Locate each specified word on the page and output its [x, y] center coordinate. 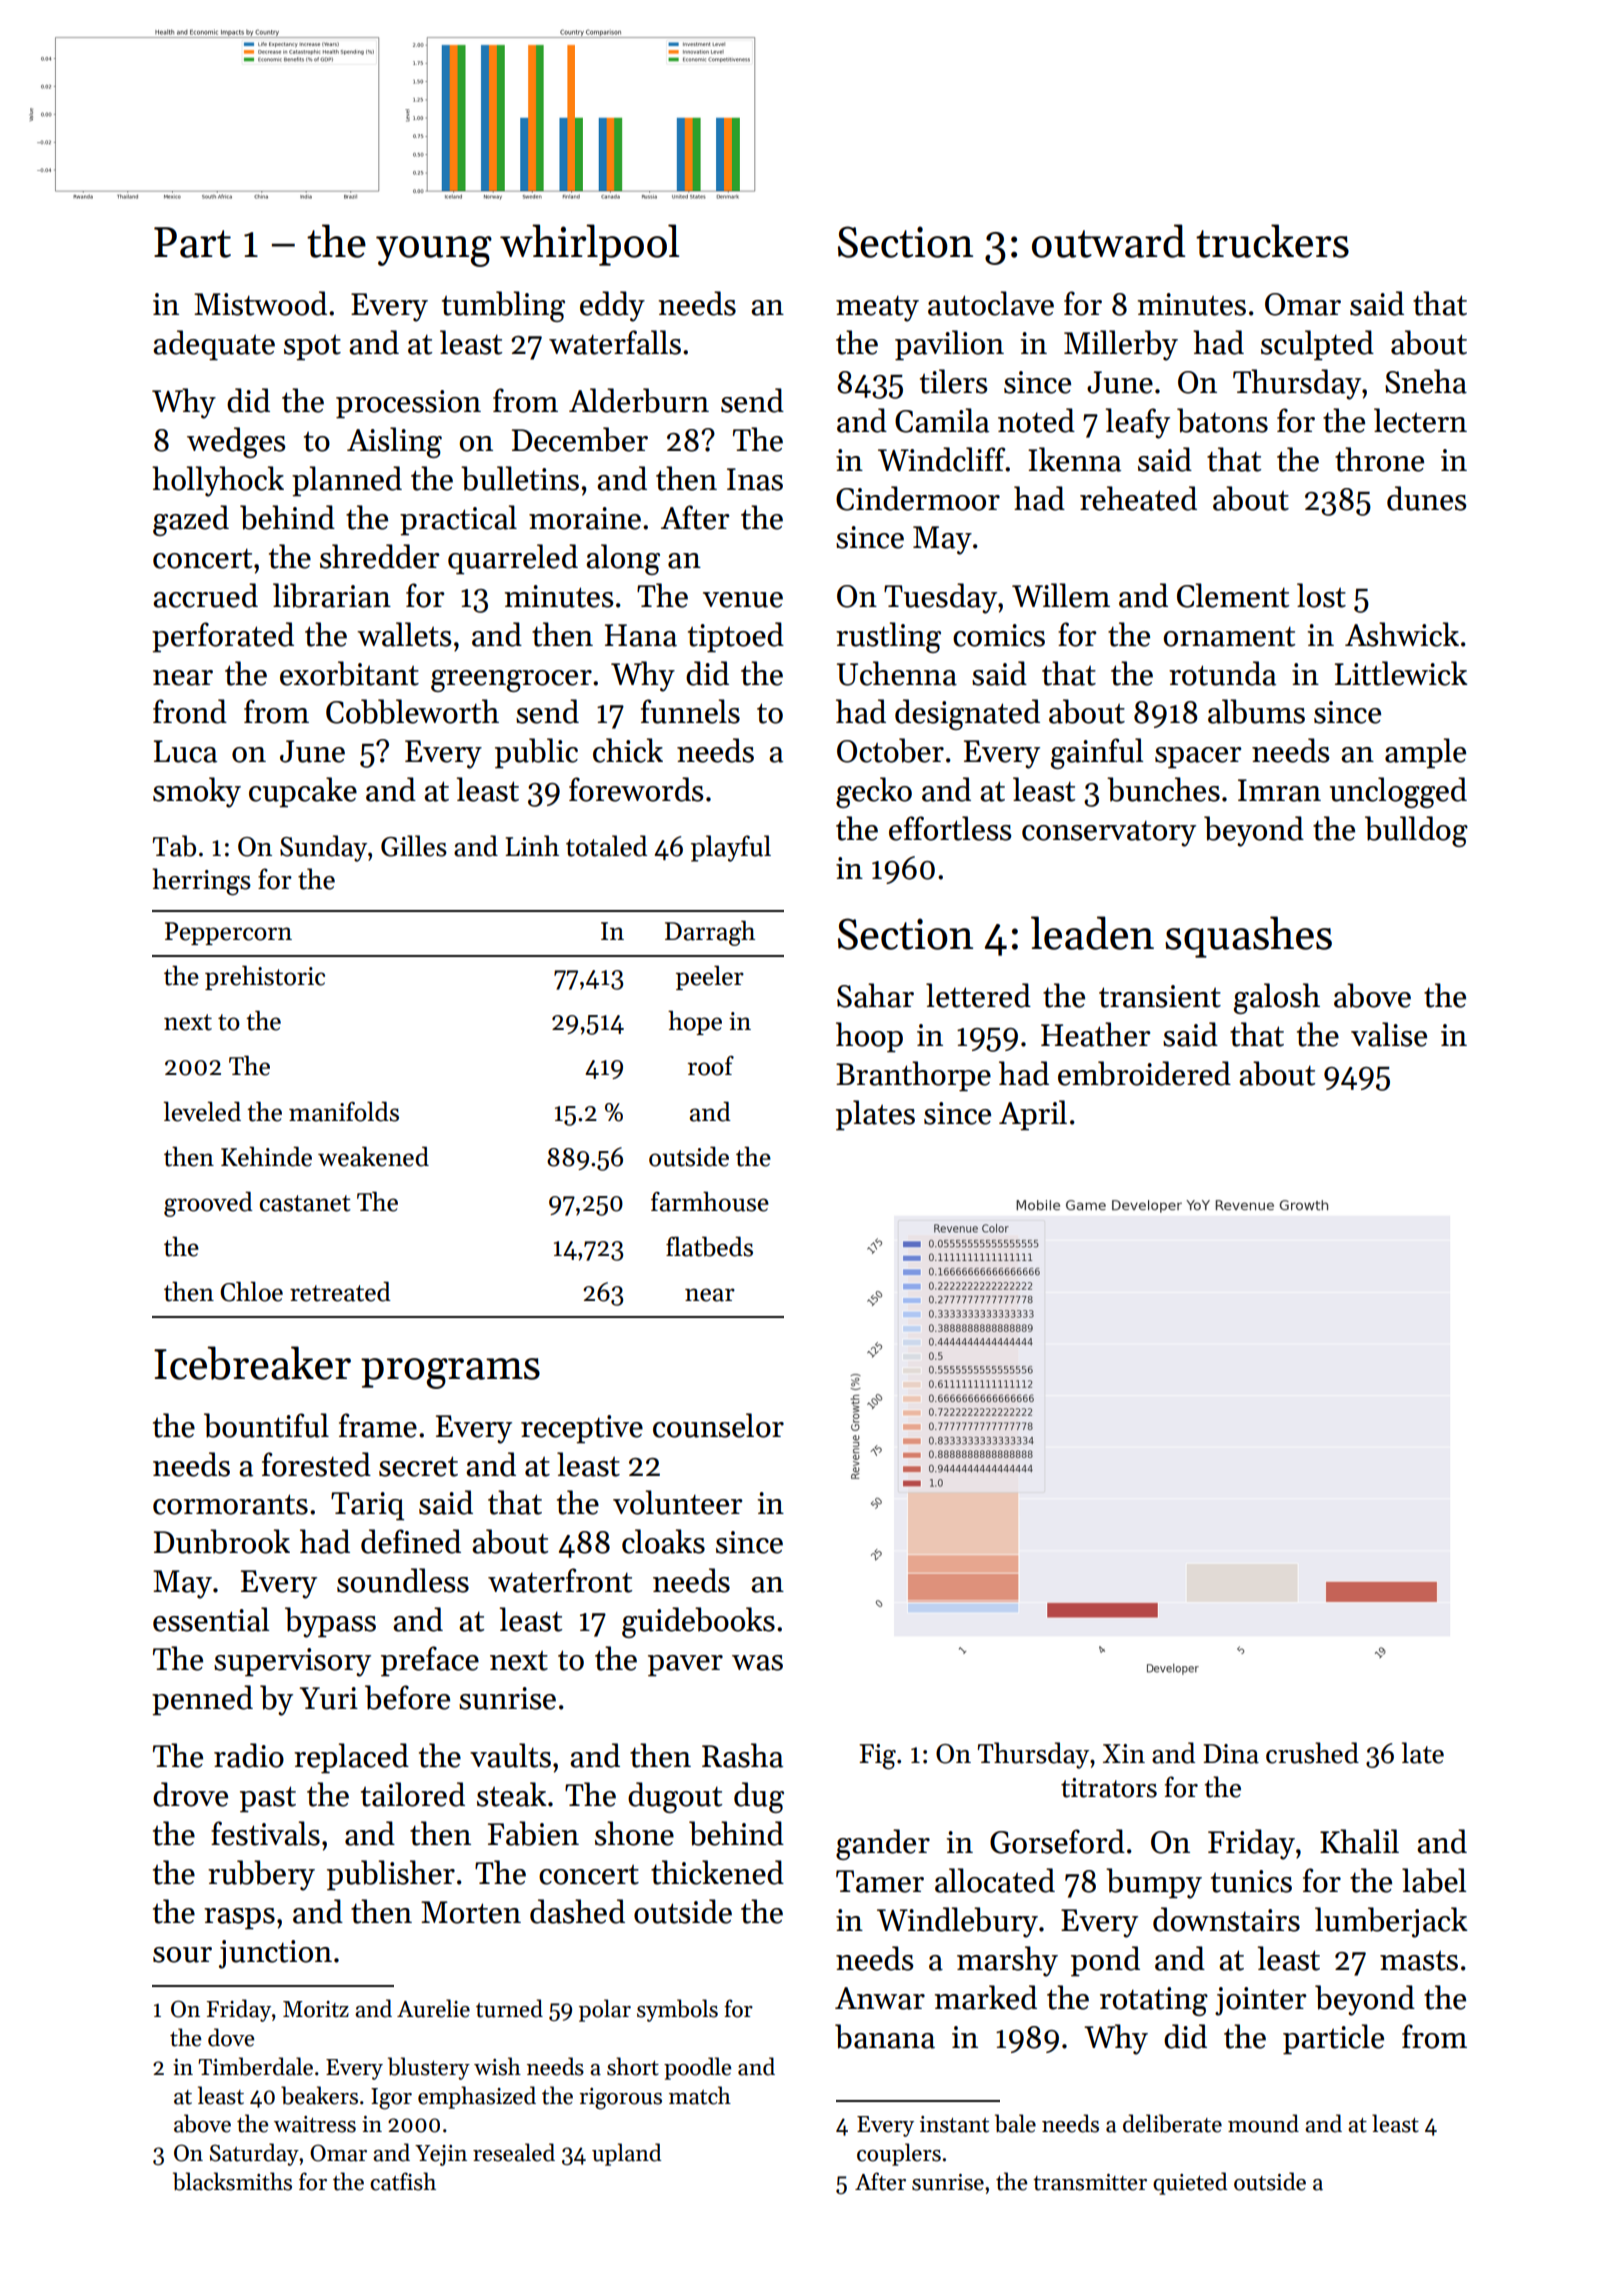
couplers [899, 2154]
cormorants [230, 1504]
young [434, 251]
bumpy [1154, 1883]
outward [1108, 241]
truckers [1272, 241]
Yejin [441, 2155]
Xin [1124, 1753]
